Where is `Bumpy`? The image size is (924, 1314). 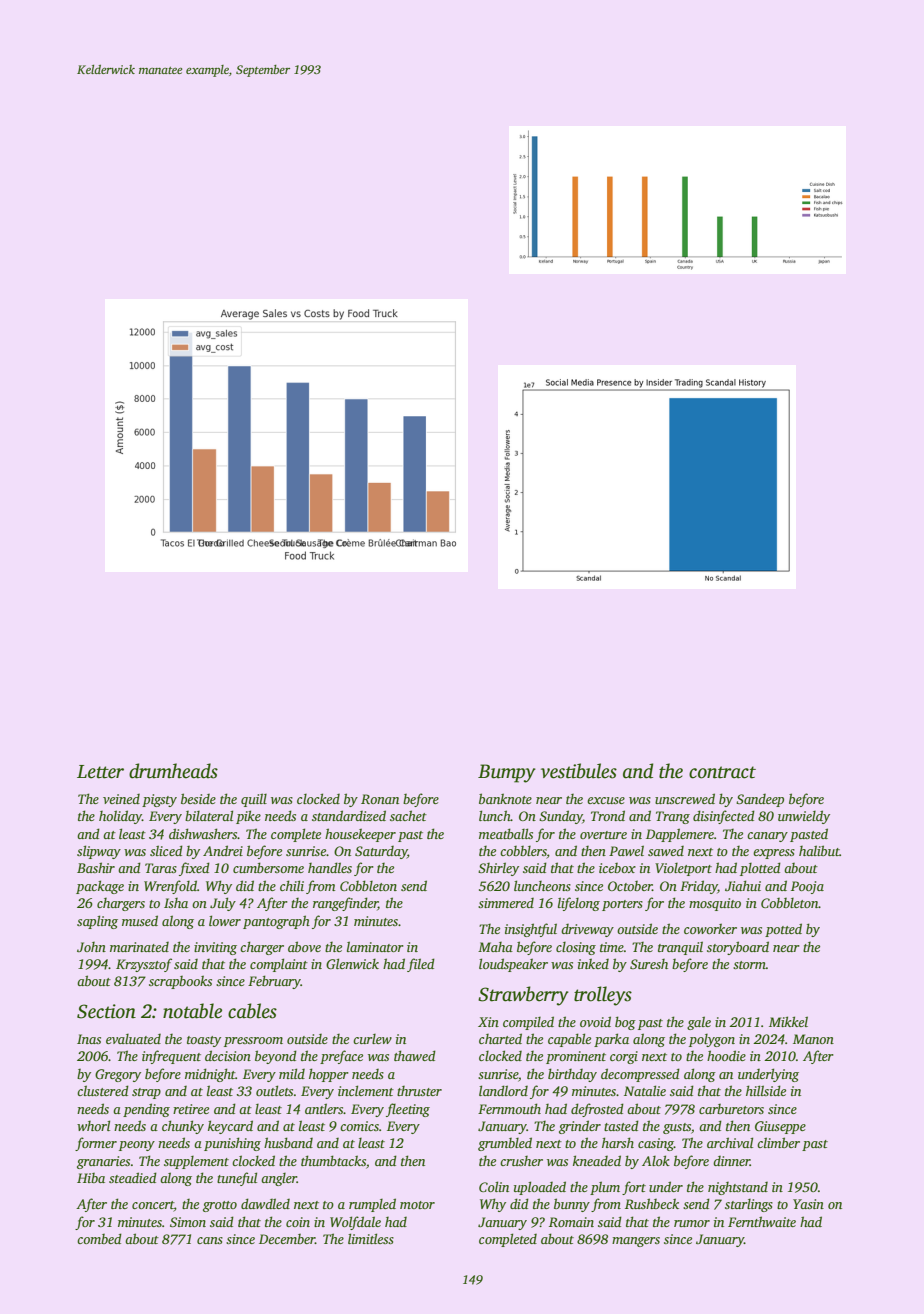
Bumpy is located at coordinates (507, 773).
